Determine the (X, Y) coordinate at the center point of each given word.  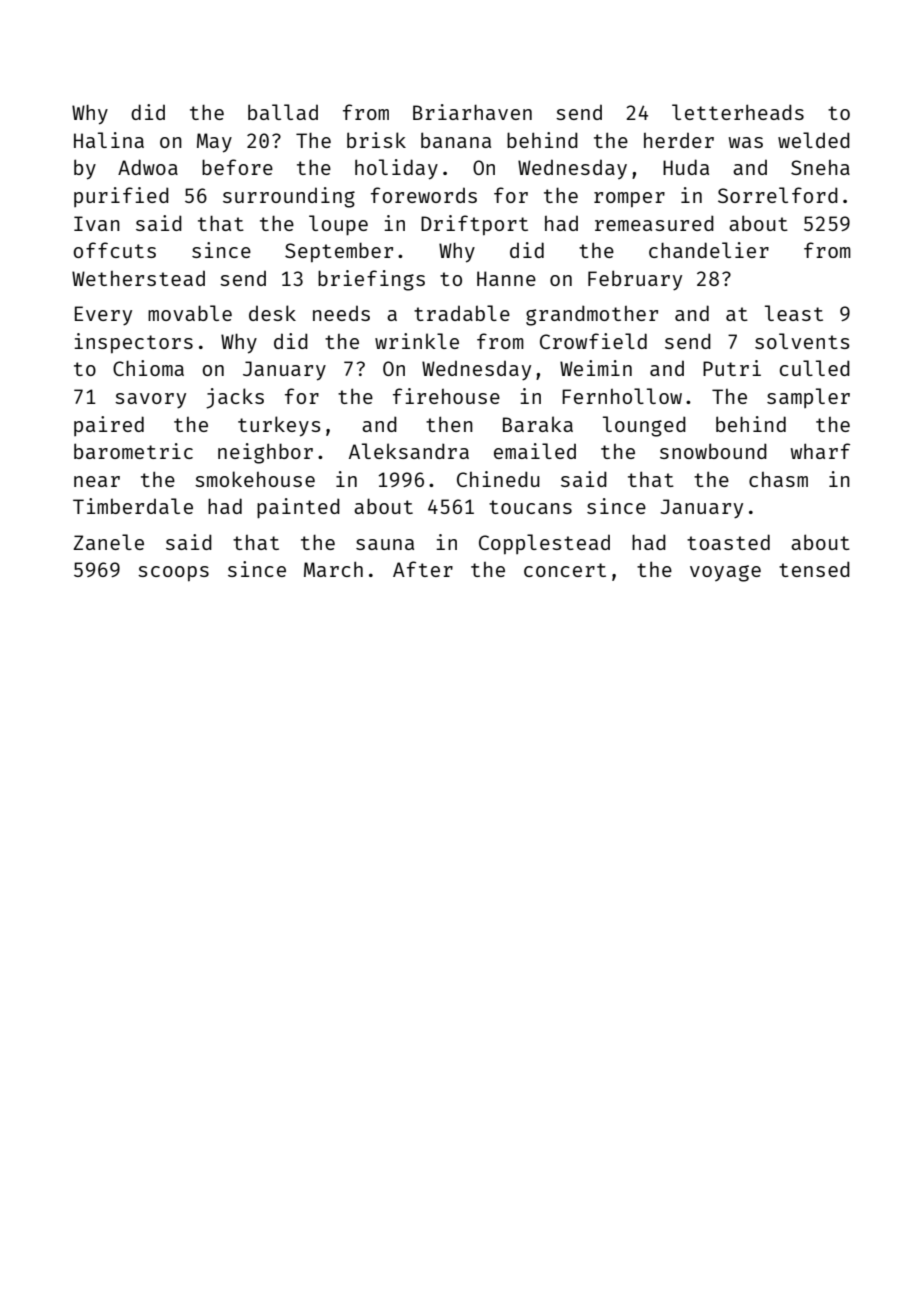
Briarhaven (472, 112)
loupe (338, 225)
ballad (283, 112)
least (794, 313)
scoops (173, 574)
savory (150, 401)
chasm (778, 479)
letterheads (738, 112)
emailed (535, 451)
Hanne (506, 278)
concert (565, 570)
